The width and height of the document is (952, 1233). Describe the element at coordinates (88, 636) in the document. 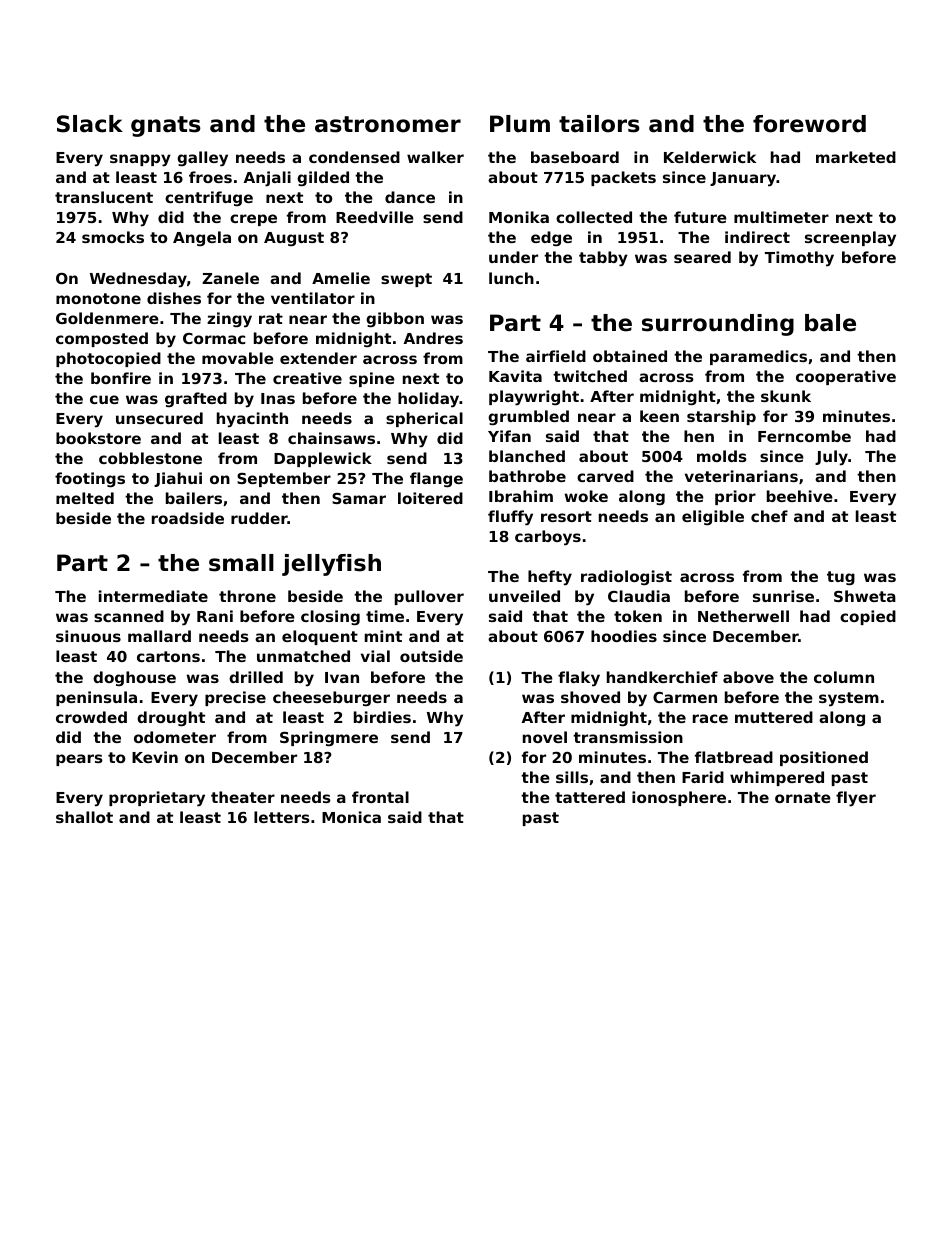

I see `sinuous` at that location.
